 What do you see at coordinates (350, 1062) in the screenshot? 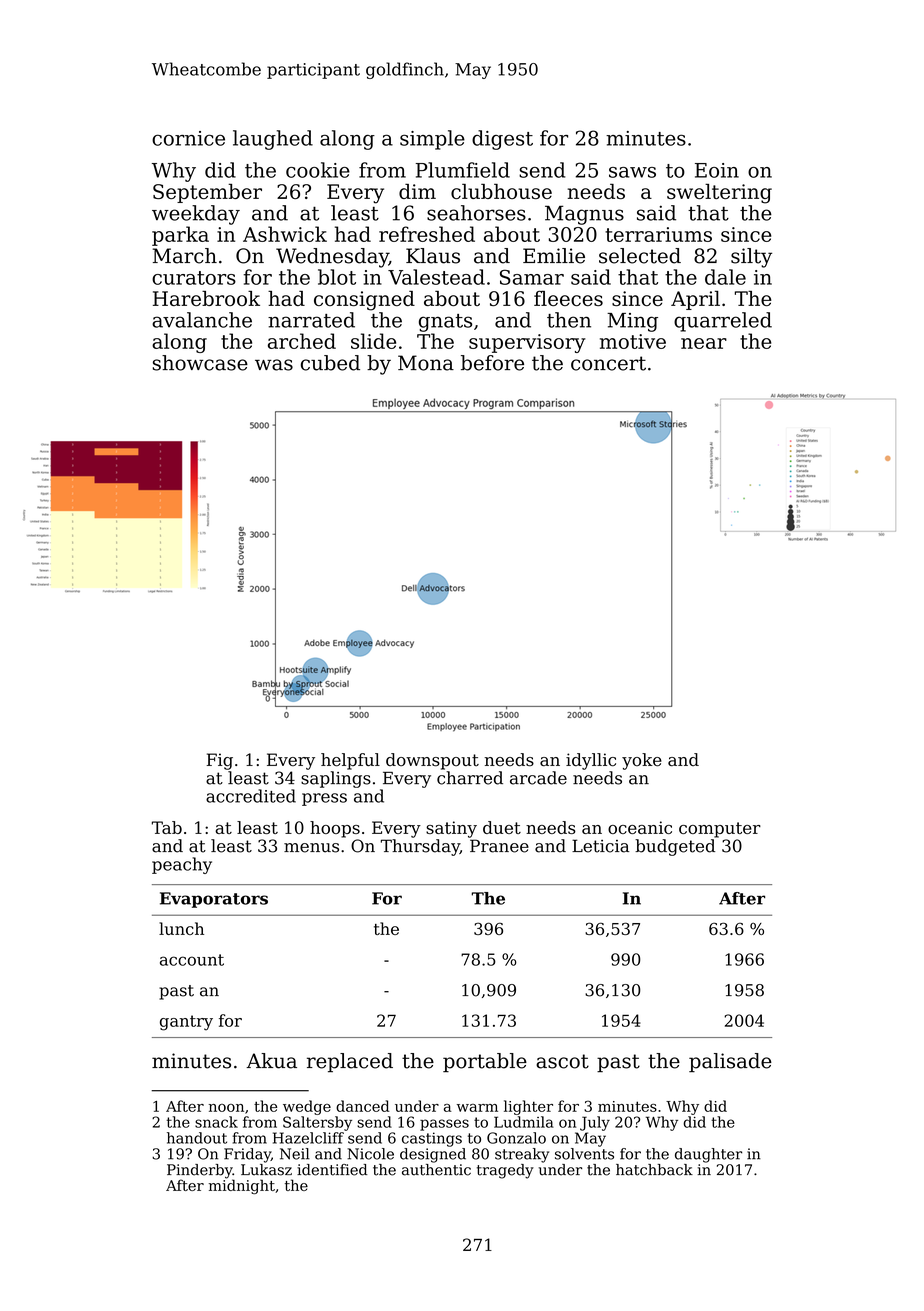
I see `replaced` at bounding box center [350, 1062].
